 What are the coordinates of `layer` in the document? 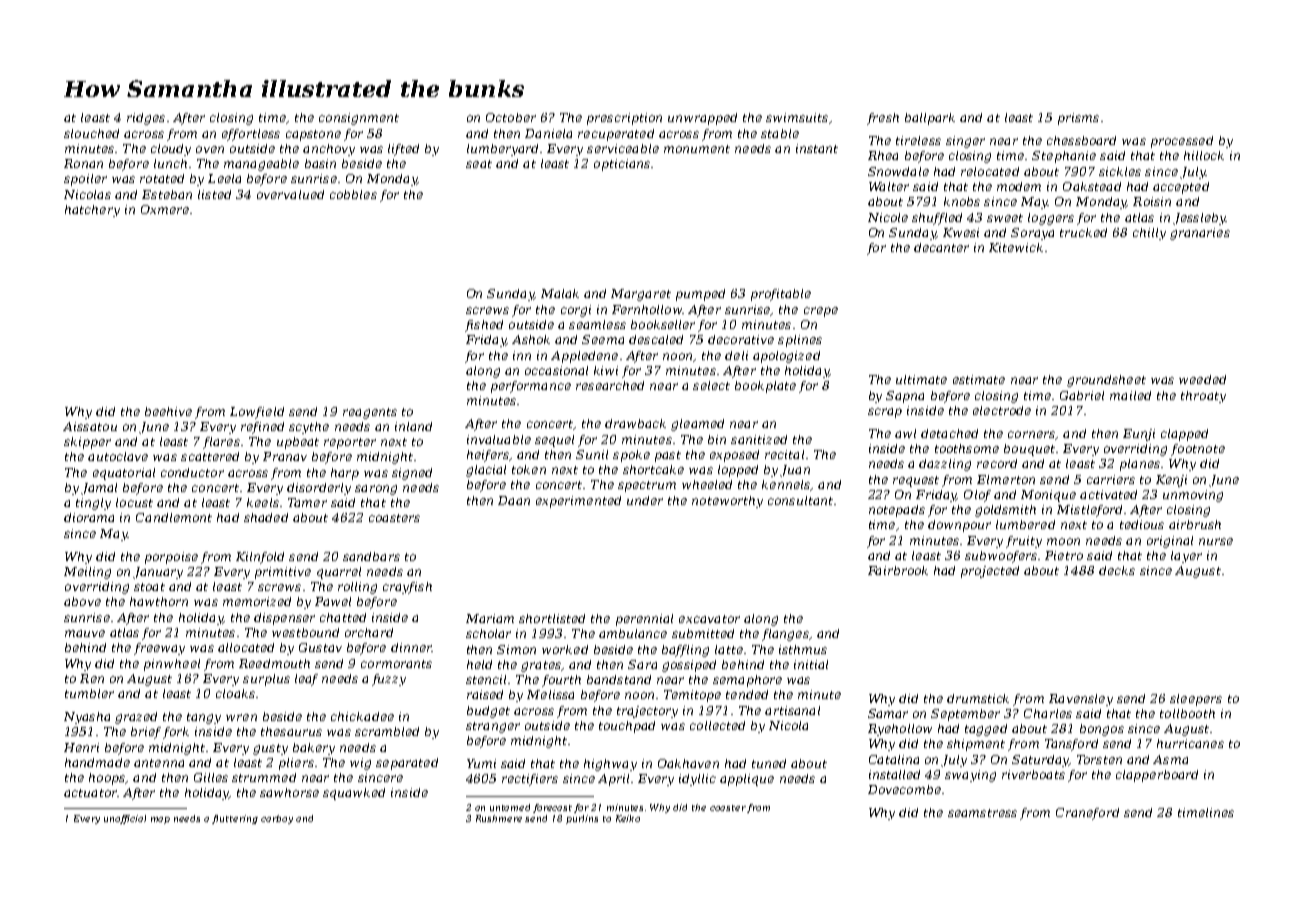 It's located at (1186, 557).
